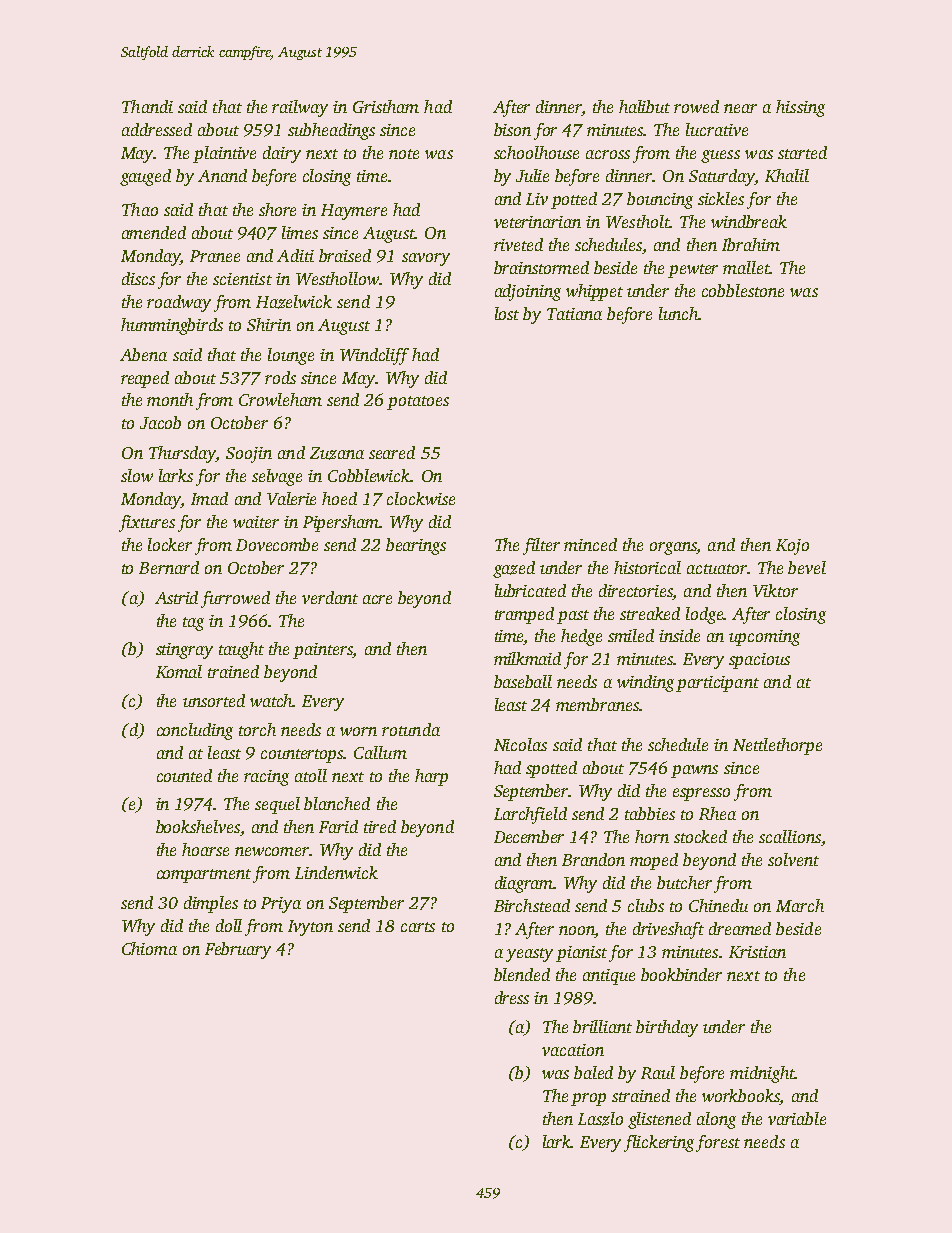 This screenshot has width=952, height=1233. What do you see at coordinates (149, 948) in the screenshot?
I see `Chioma` at bounding box center [149, 948].
